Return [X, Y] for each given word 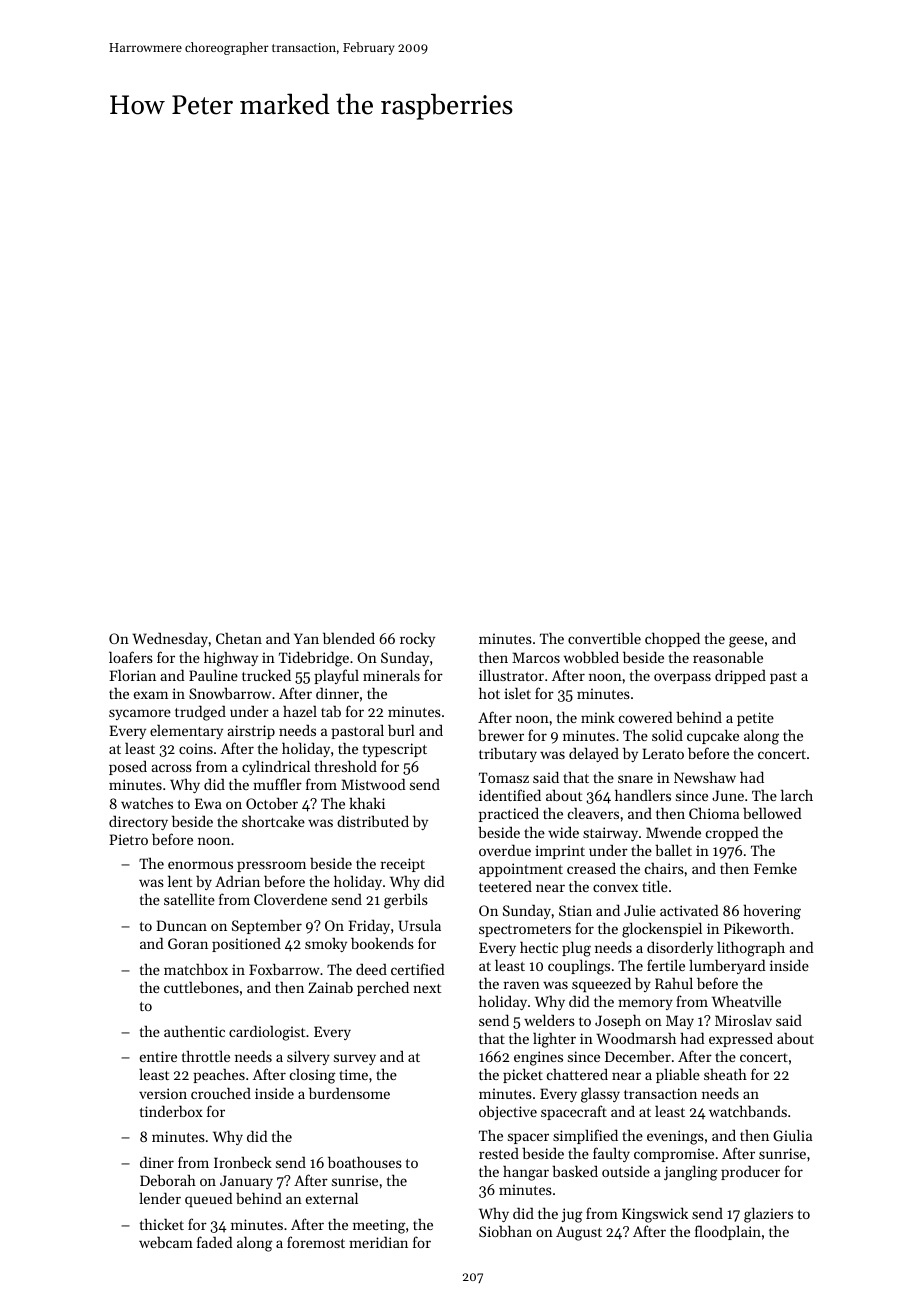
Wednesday [170, 639]
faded [215, 1242]
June [728, 795]
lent [180, 881]
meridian [378, 1242]
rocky [417, 639]
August [579, 1233]
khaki [367, 803]
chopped [672, 639]
